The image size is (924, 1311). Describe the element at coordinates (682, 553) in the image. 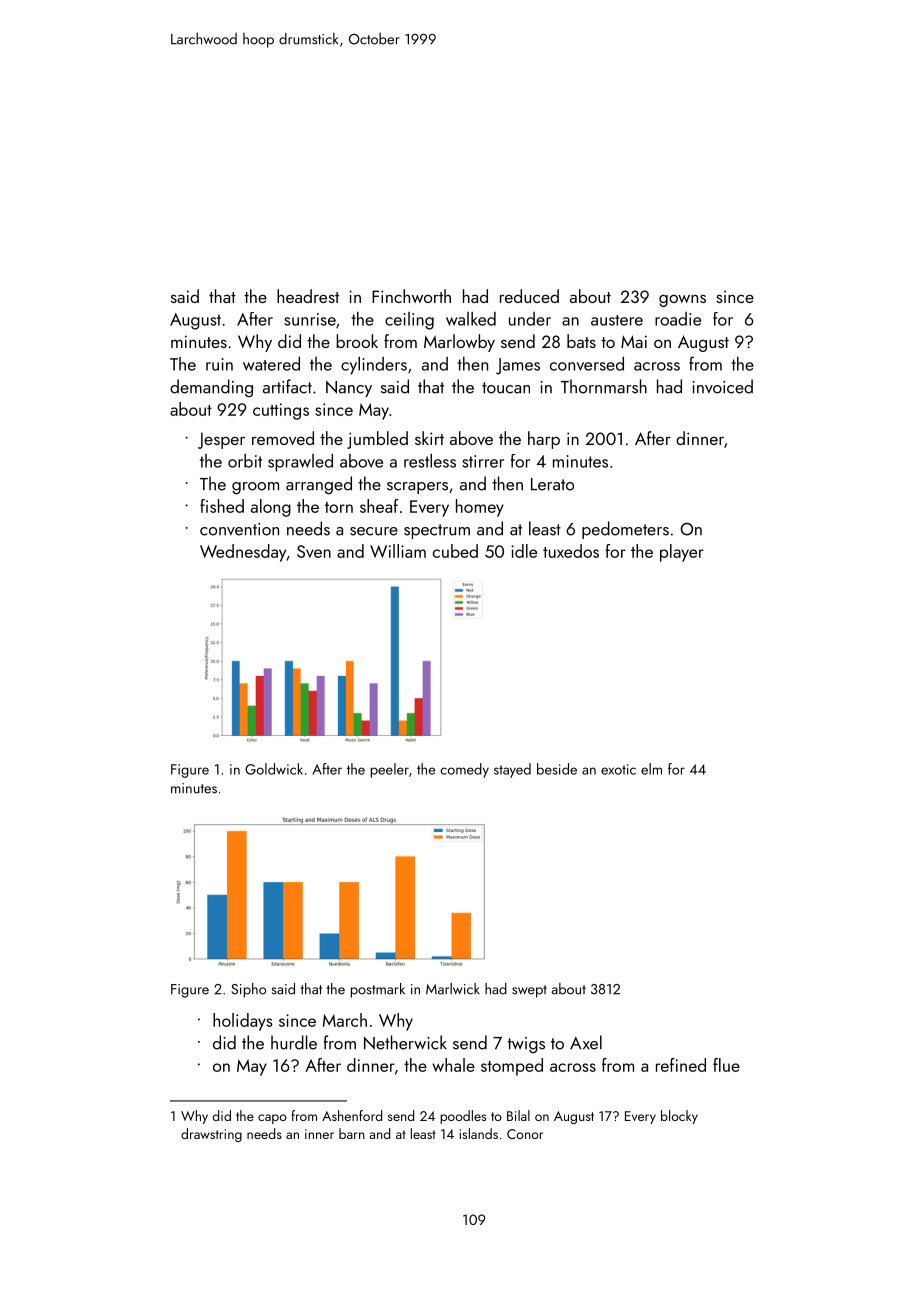

I see `player` at that location.
